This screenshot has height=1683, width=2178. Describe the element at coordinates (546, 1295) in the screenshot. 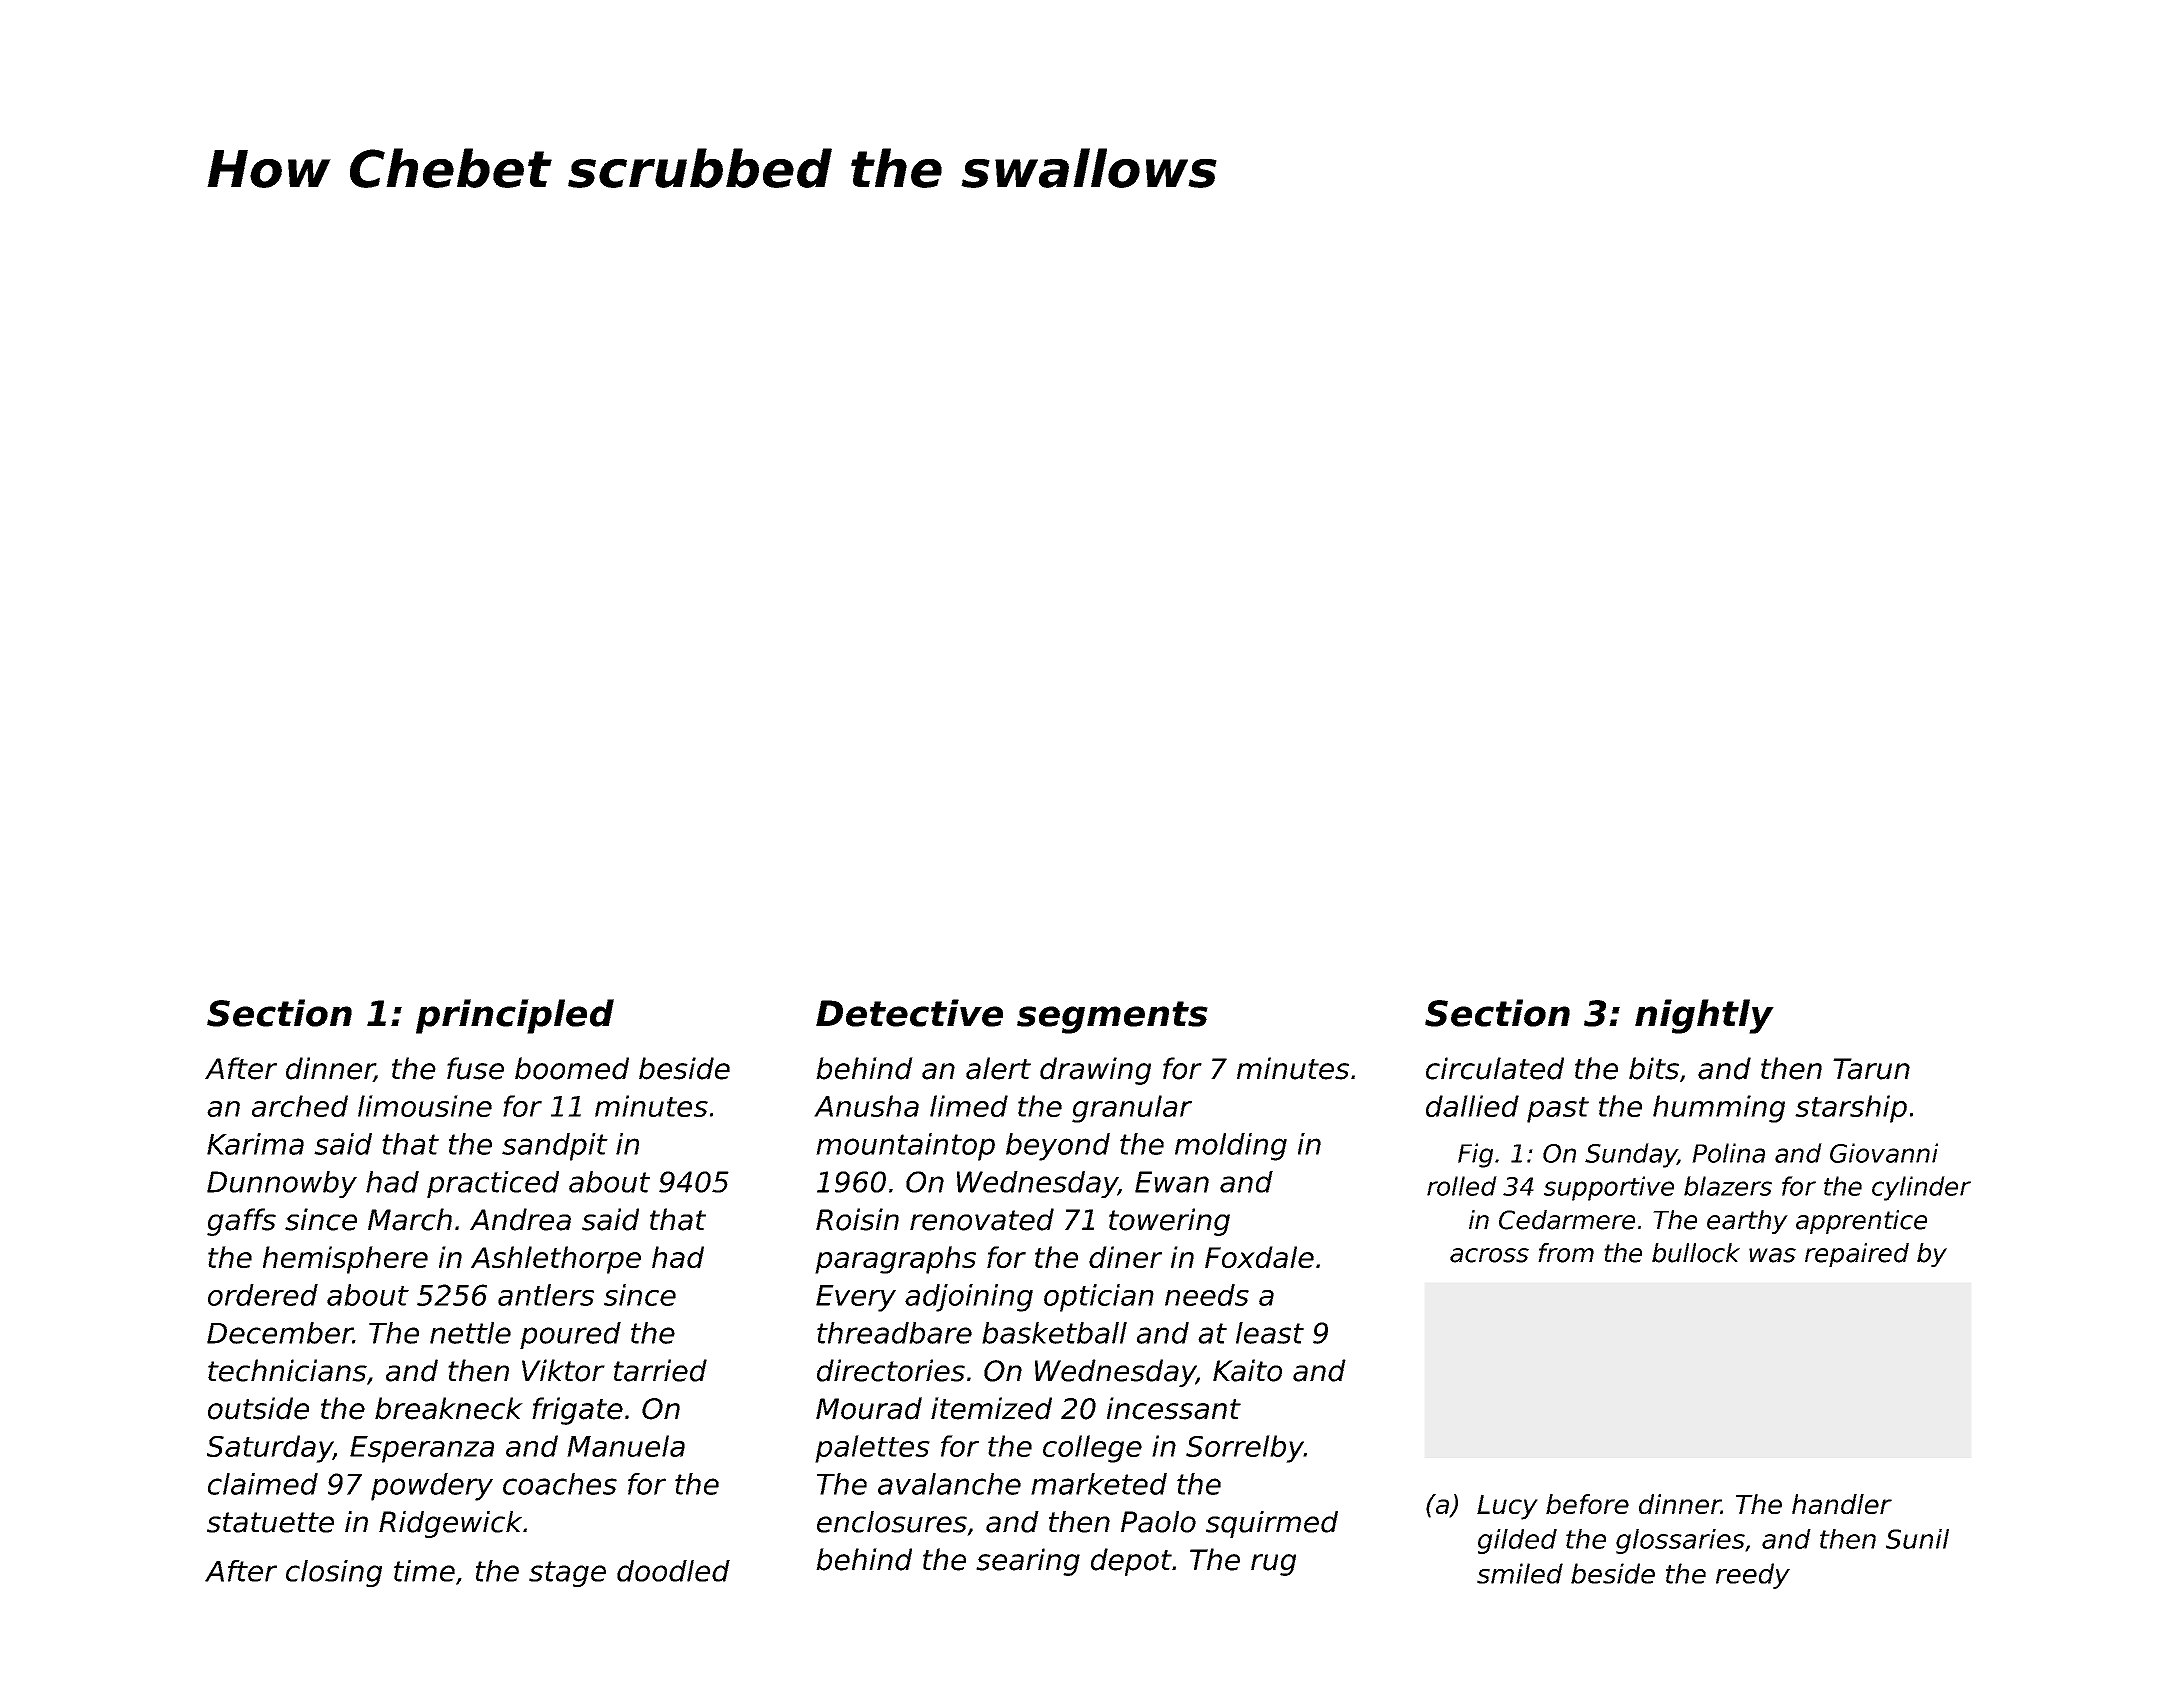

I see `antlers` at that location.
